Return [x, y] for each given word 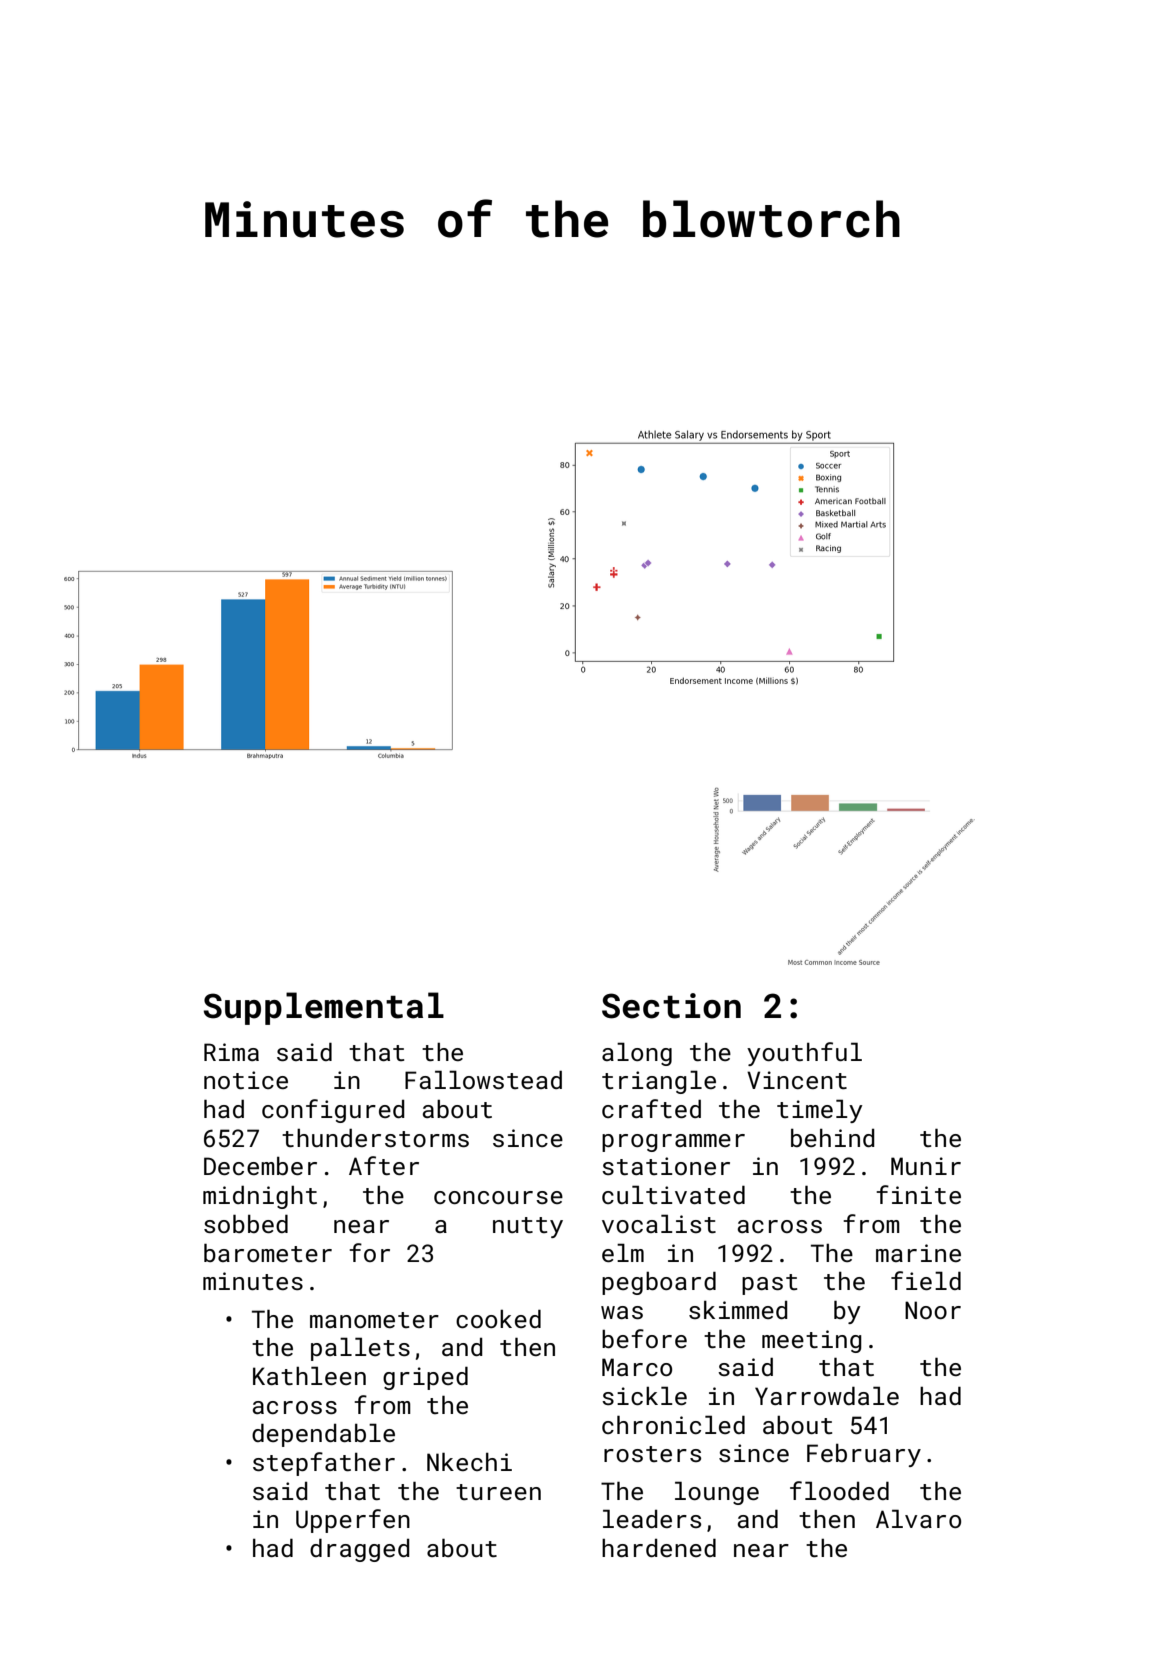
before [644, 1338]
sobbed [246, 1223]
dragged [360, 1550]
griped [425, 1378]
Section [671, 1006]
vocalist [659, 1223]
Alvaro [918, 1518]
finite [918, 1194]
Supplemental [324, 1008]
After [384, 1165]
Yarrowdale [827, 1395]
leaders [652, 1518]
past [769, 1284]
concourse [498, 1197]
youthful [804, 1054]
